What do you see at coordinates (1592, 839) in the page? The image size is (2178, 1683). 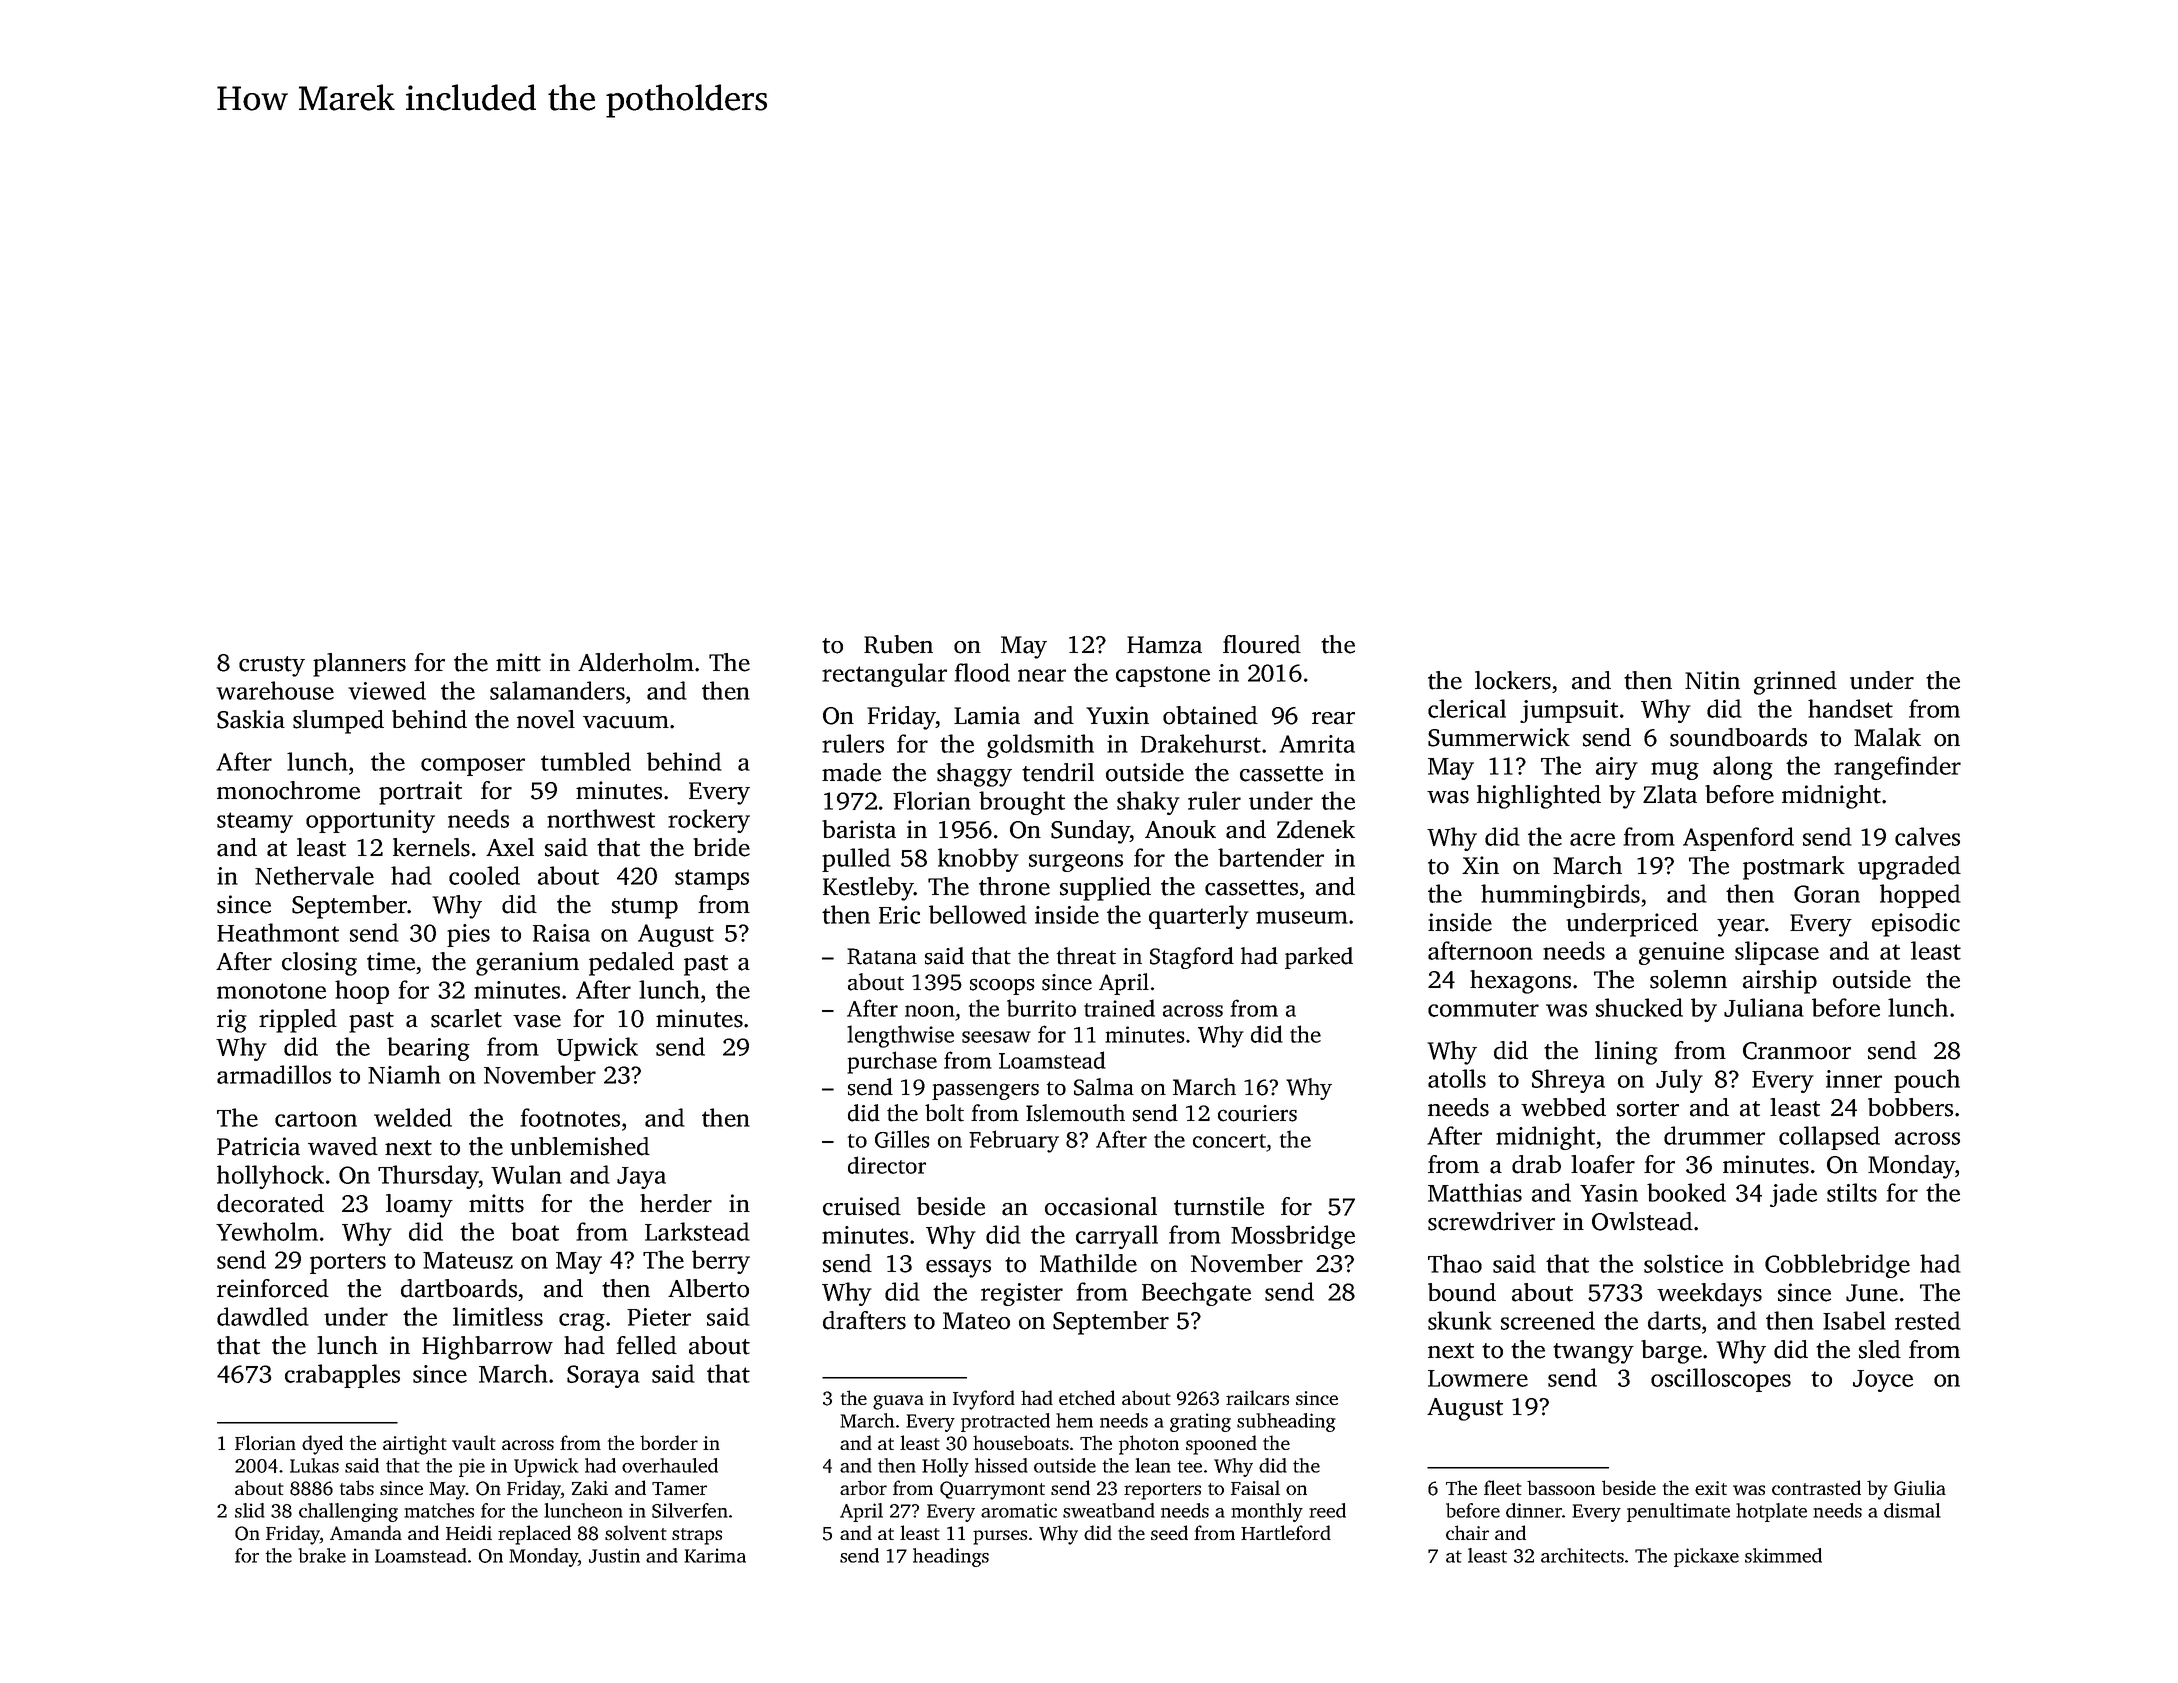 I see `acre` at bounding box center [1592, 839].
